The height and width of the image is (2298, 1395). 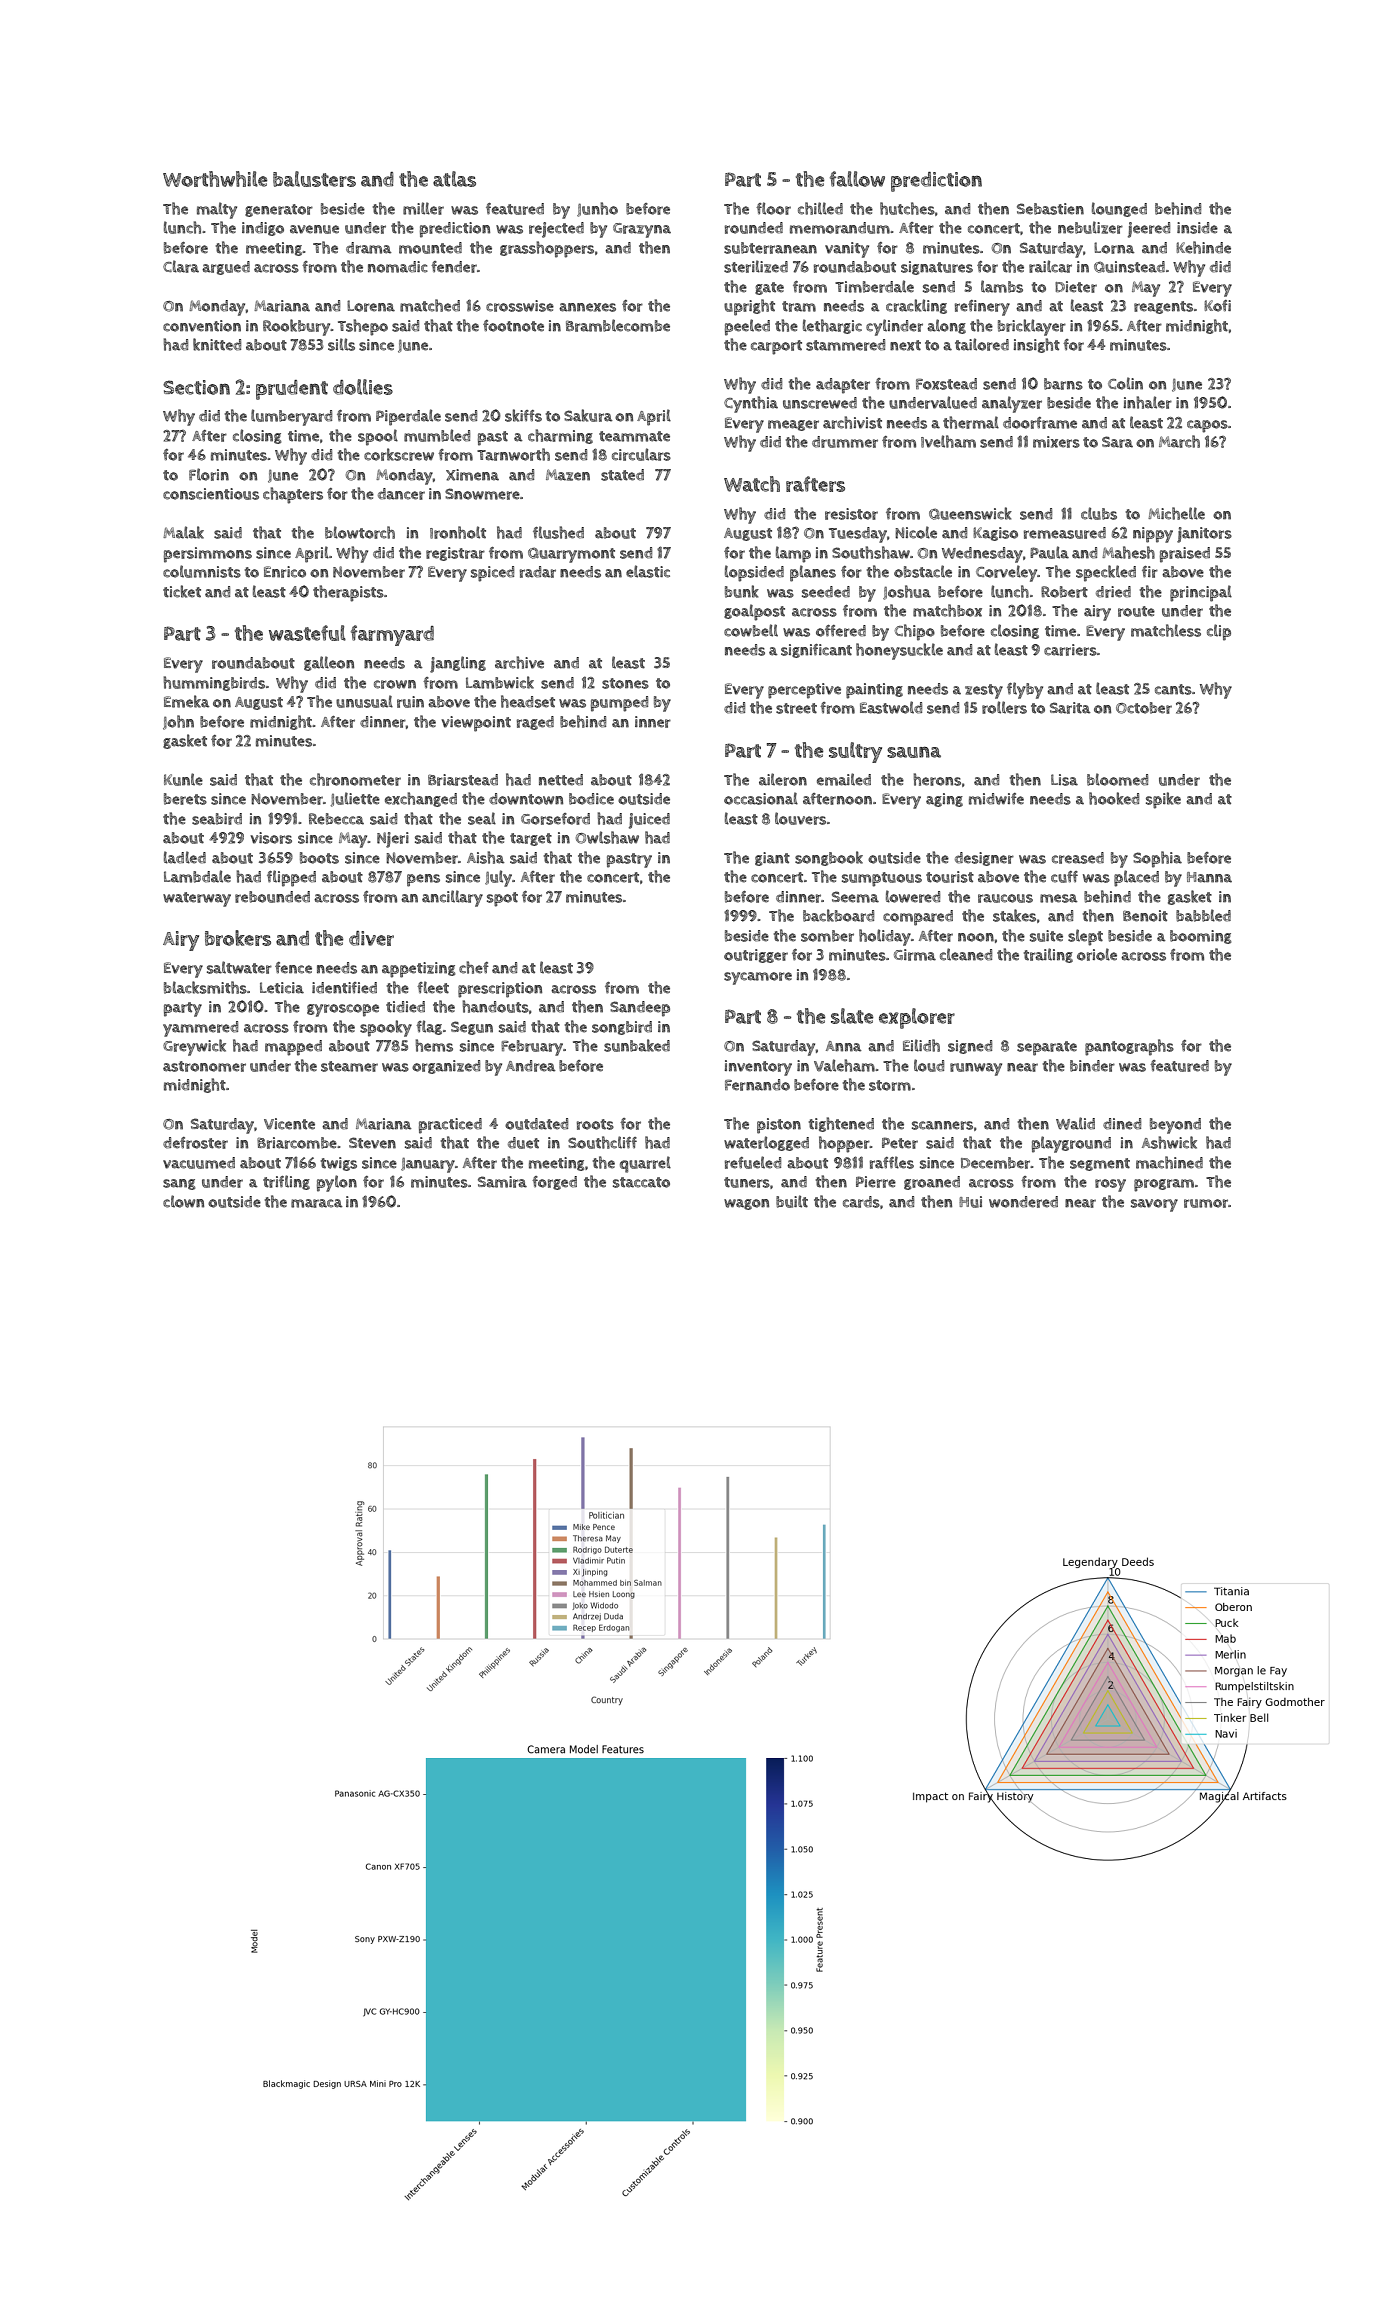 I want to click on floor, so click(x=773, y=208).
